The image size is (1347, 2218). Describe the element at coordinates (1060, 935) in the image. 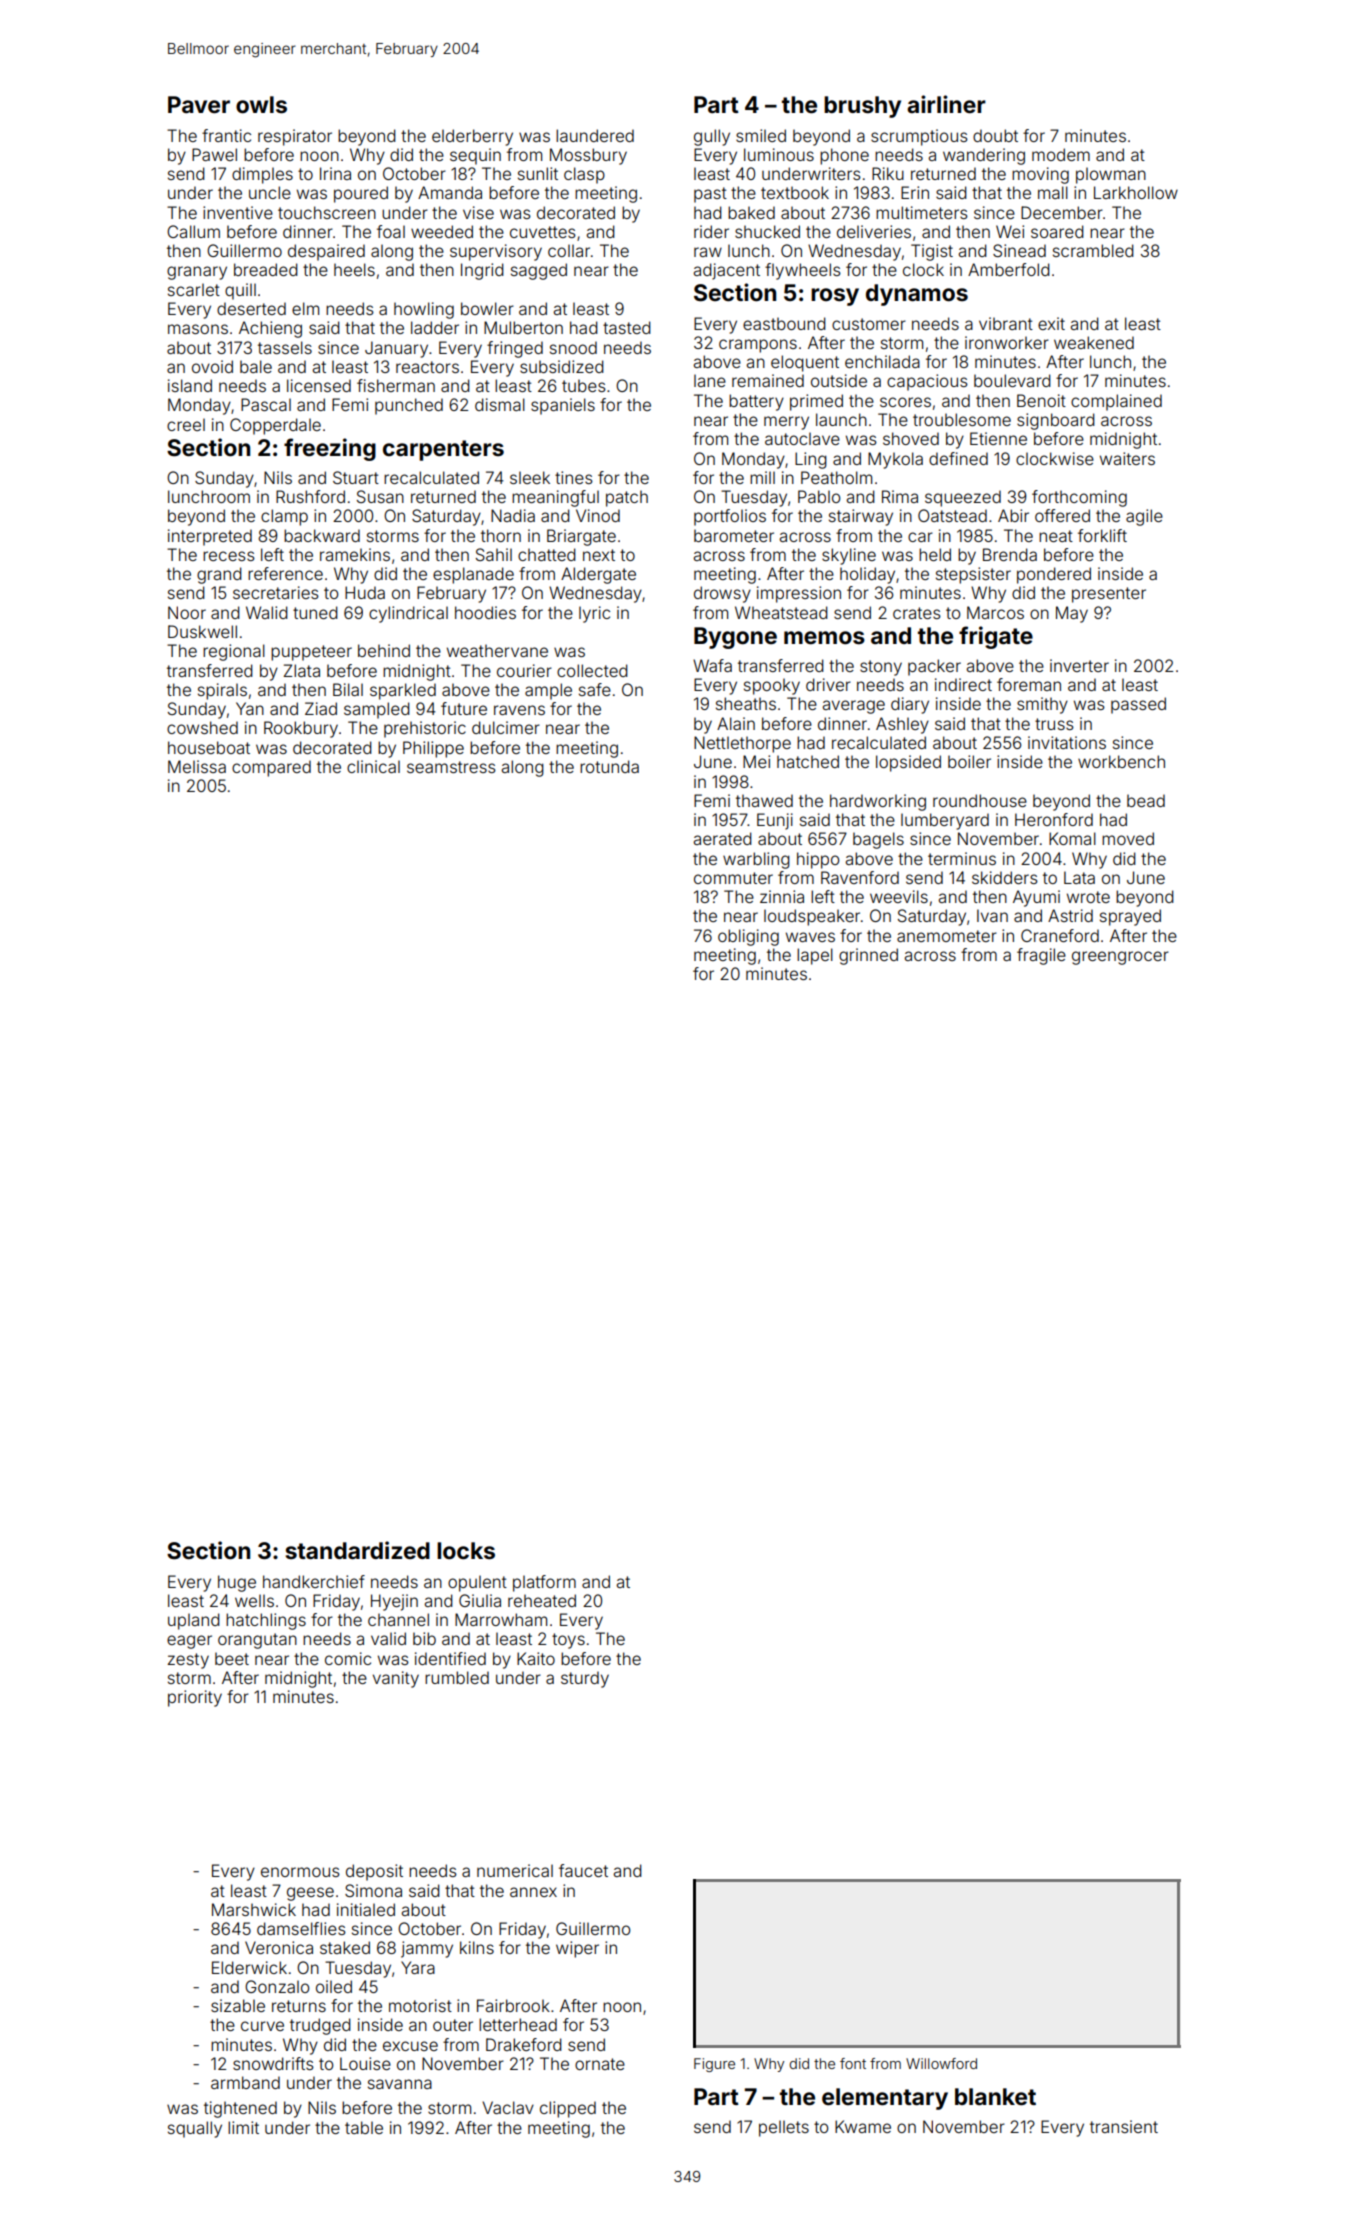

I see `Craneford` at that location.
